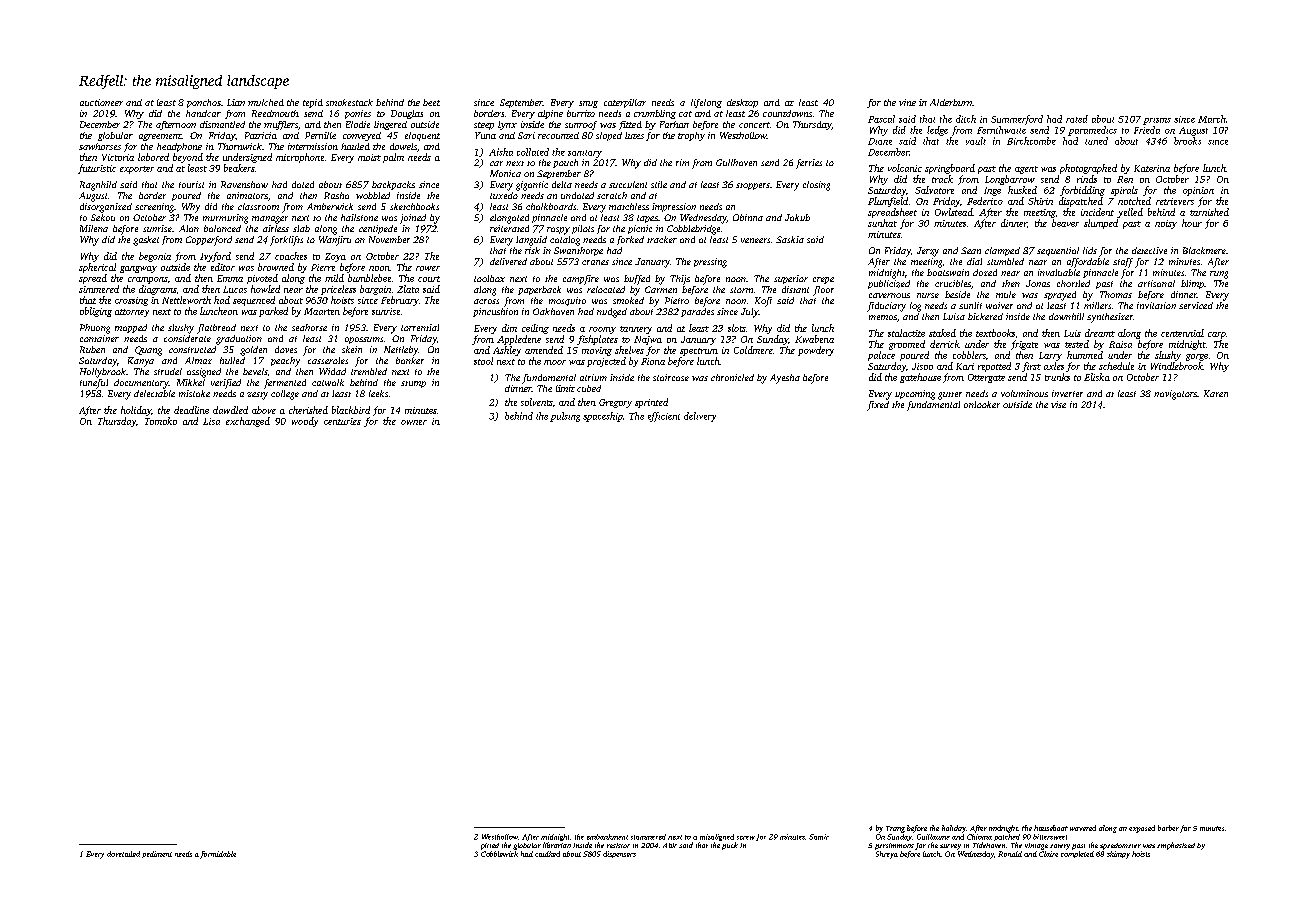 The height and width of the document is (924, 1308). Describe the element at coordinates (1156, 283) in the document. I see `artisanal` at that location.
